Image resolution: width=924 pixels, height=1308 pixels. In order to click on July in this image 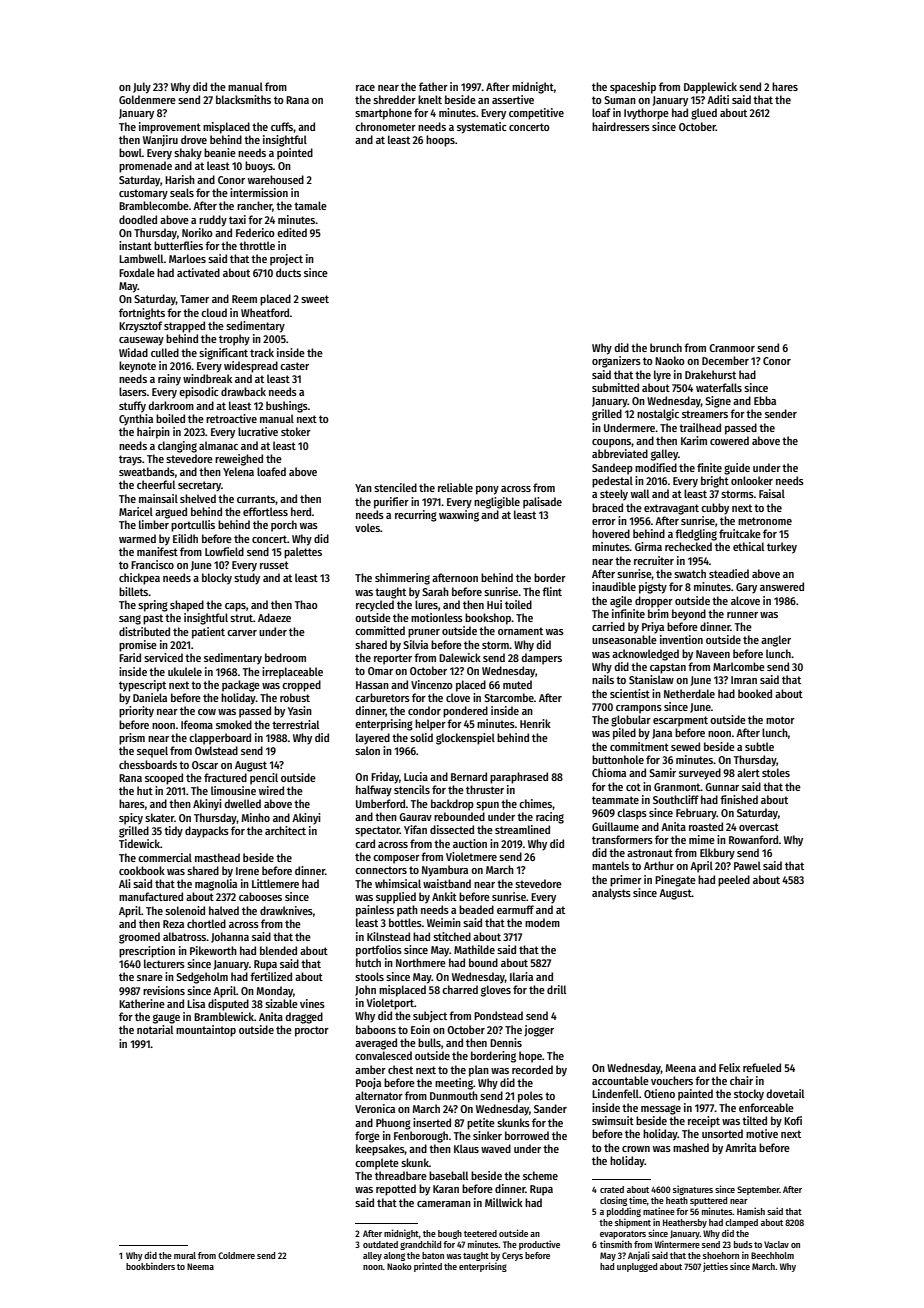, I will do `click(142, 88)`.
